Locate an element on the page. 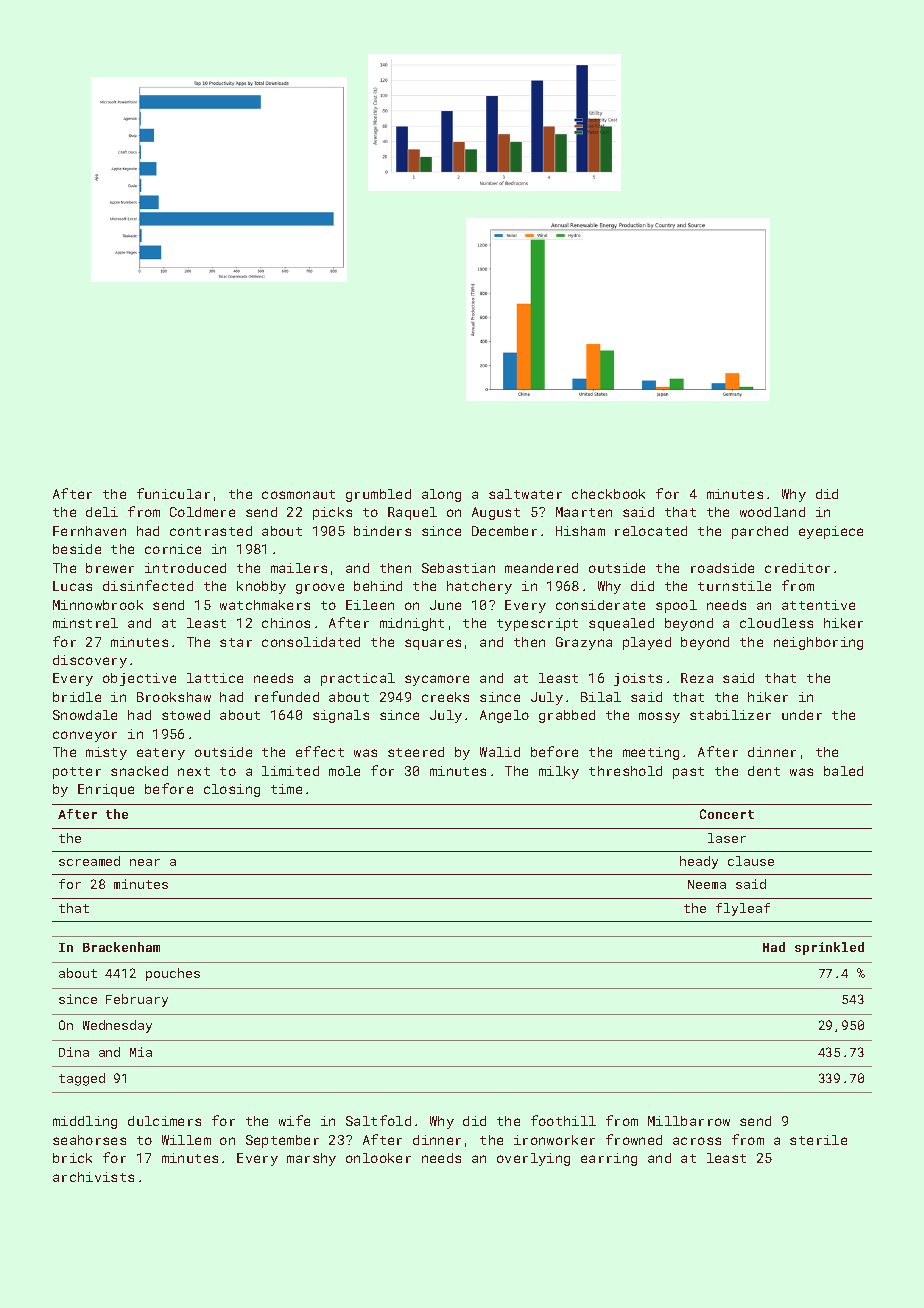 This page has width=924, height=1308. grumbled is located at coordinates (378, 495).
